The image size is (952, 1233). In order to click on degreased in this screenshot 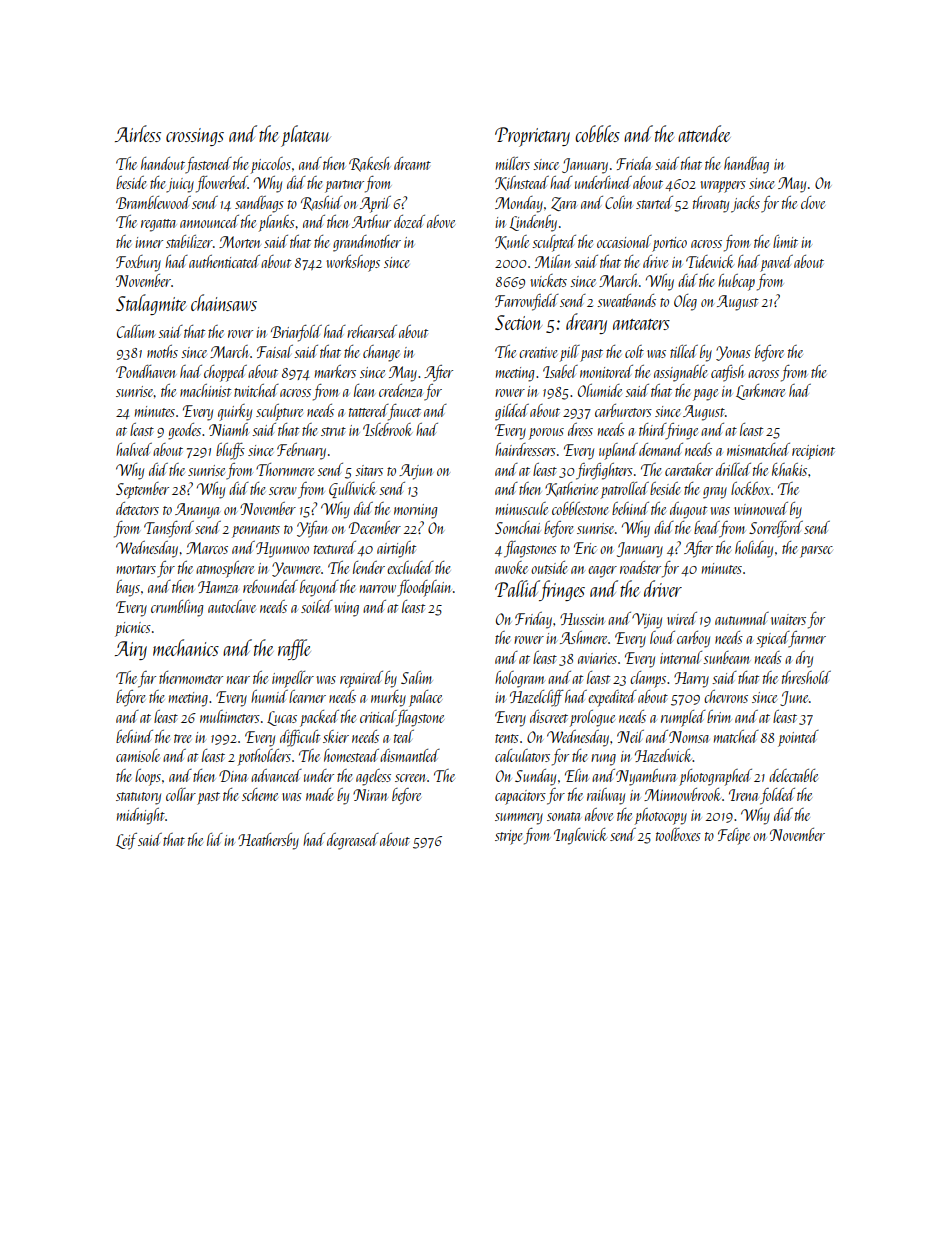, I will do `click(353, 841)`.
